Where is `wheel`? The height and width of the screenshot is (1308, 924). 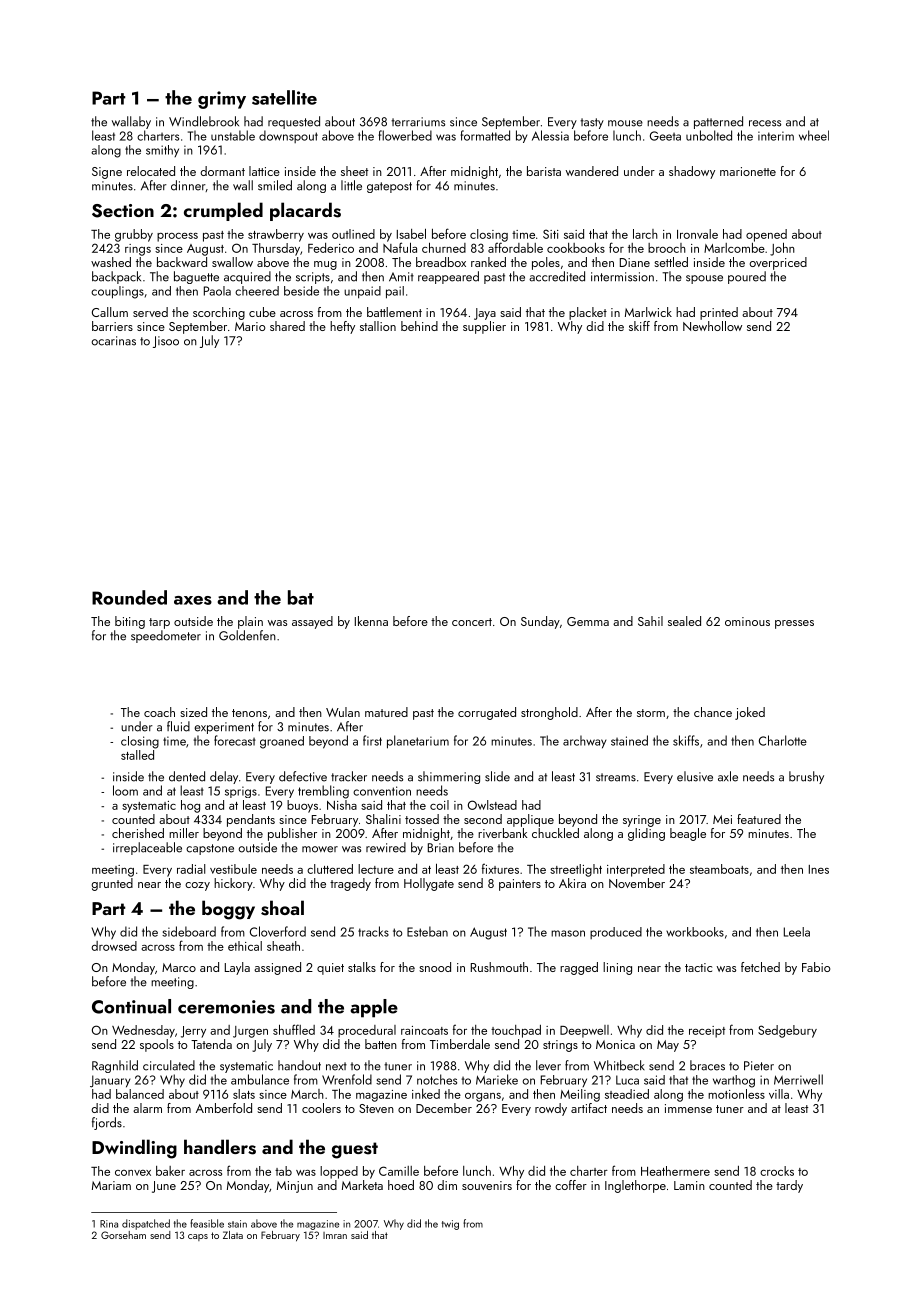 wheel is located at coordinates (814, 135).
